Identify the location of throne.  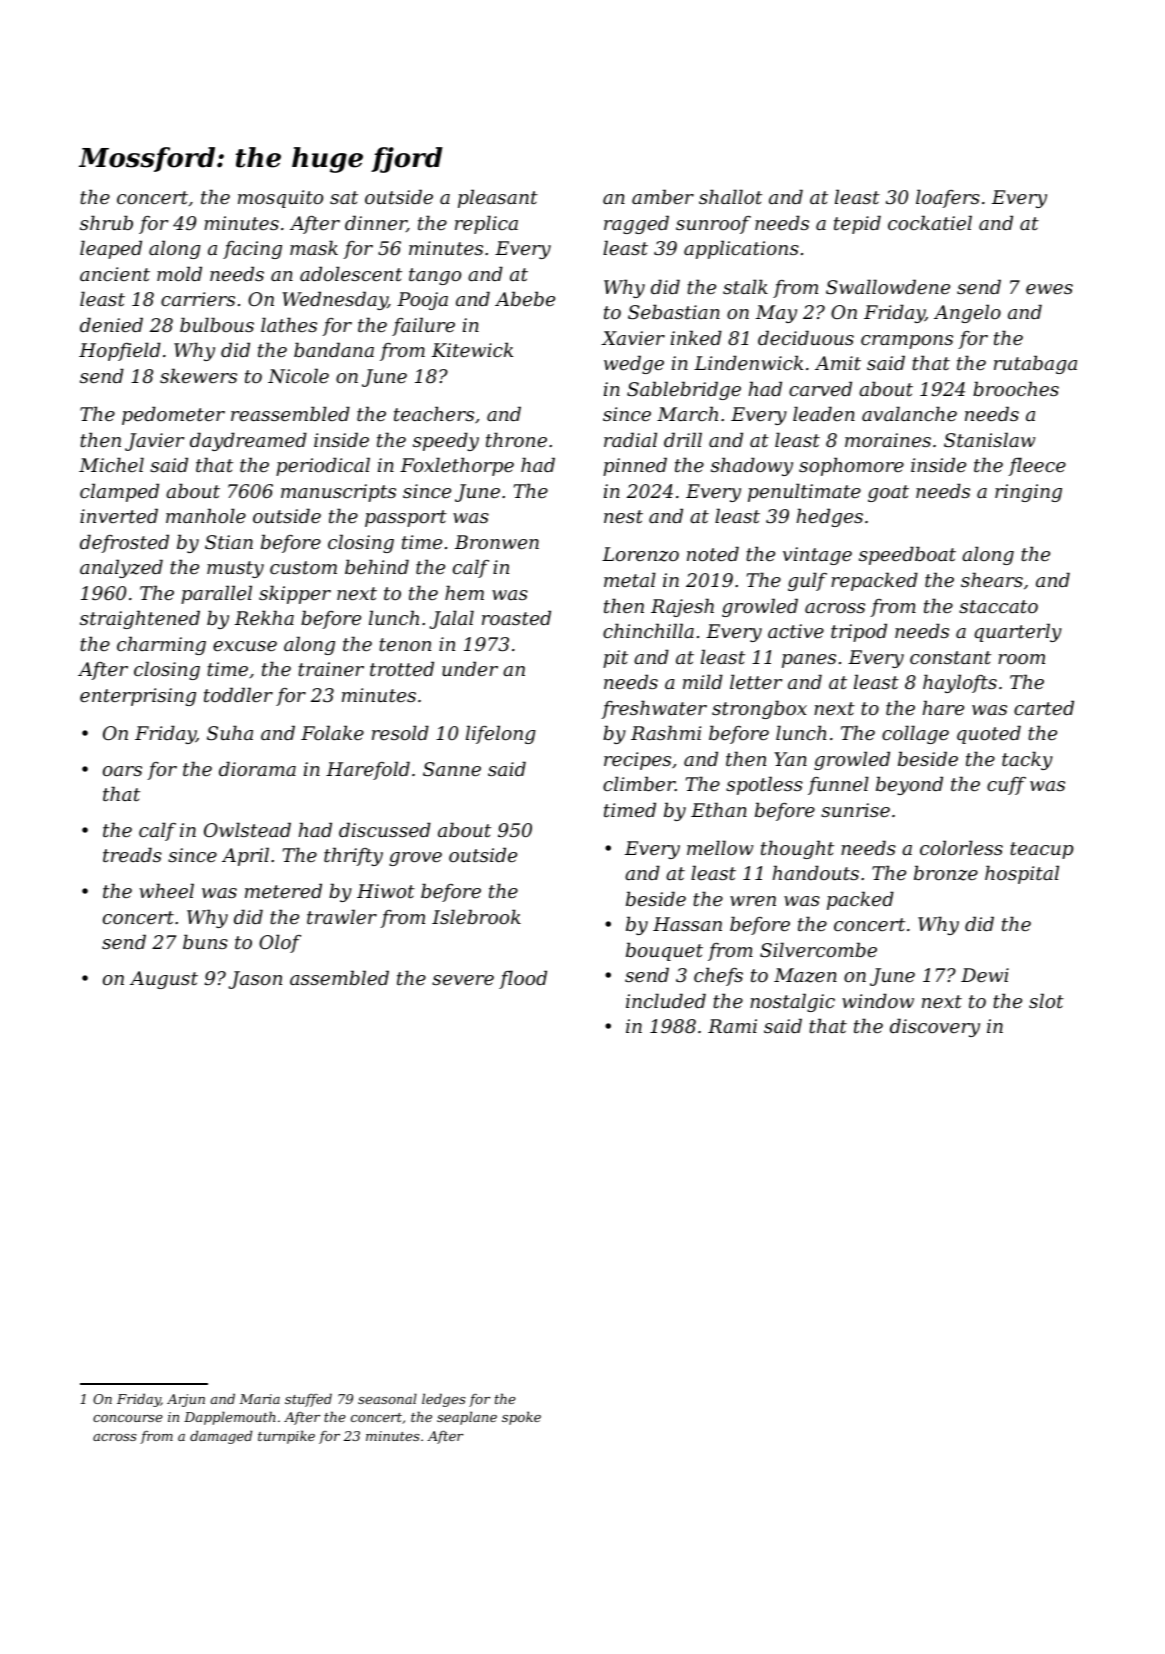
(516, 439).
